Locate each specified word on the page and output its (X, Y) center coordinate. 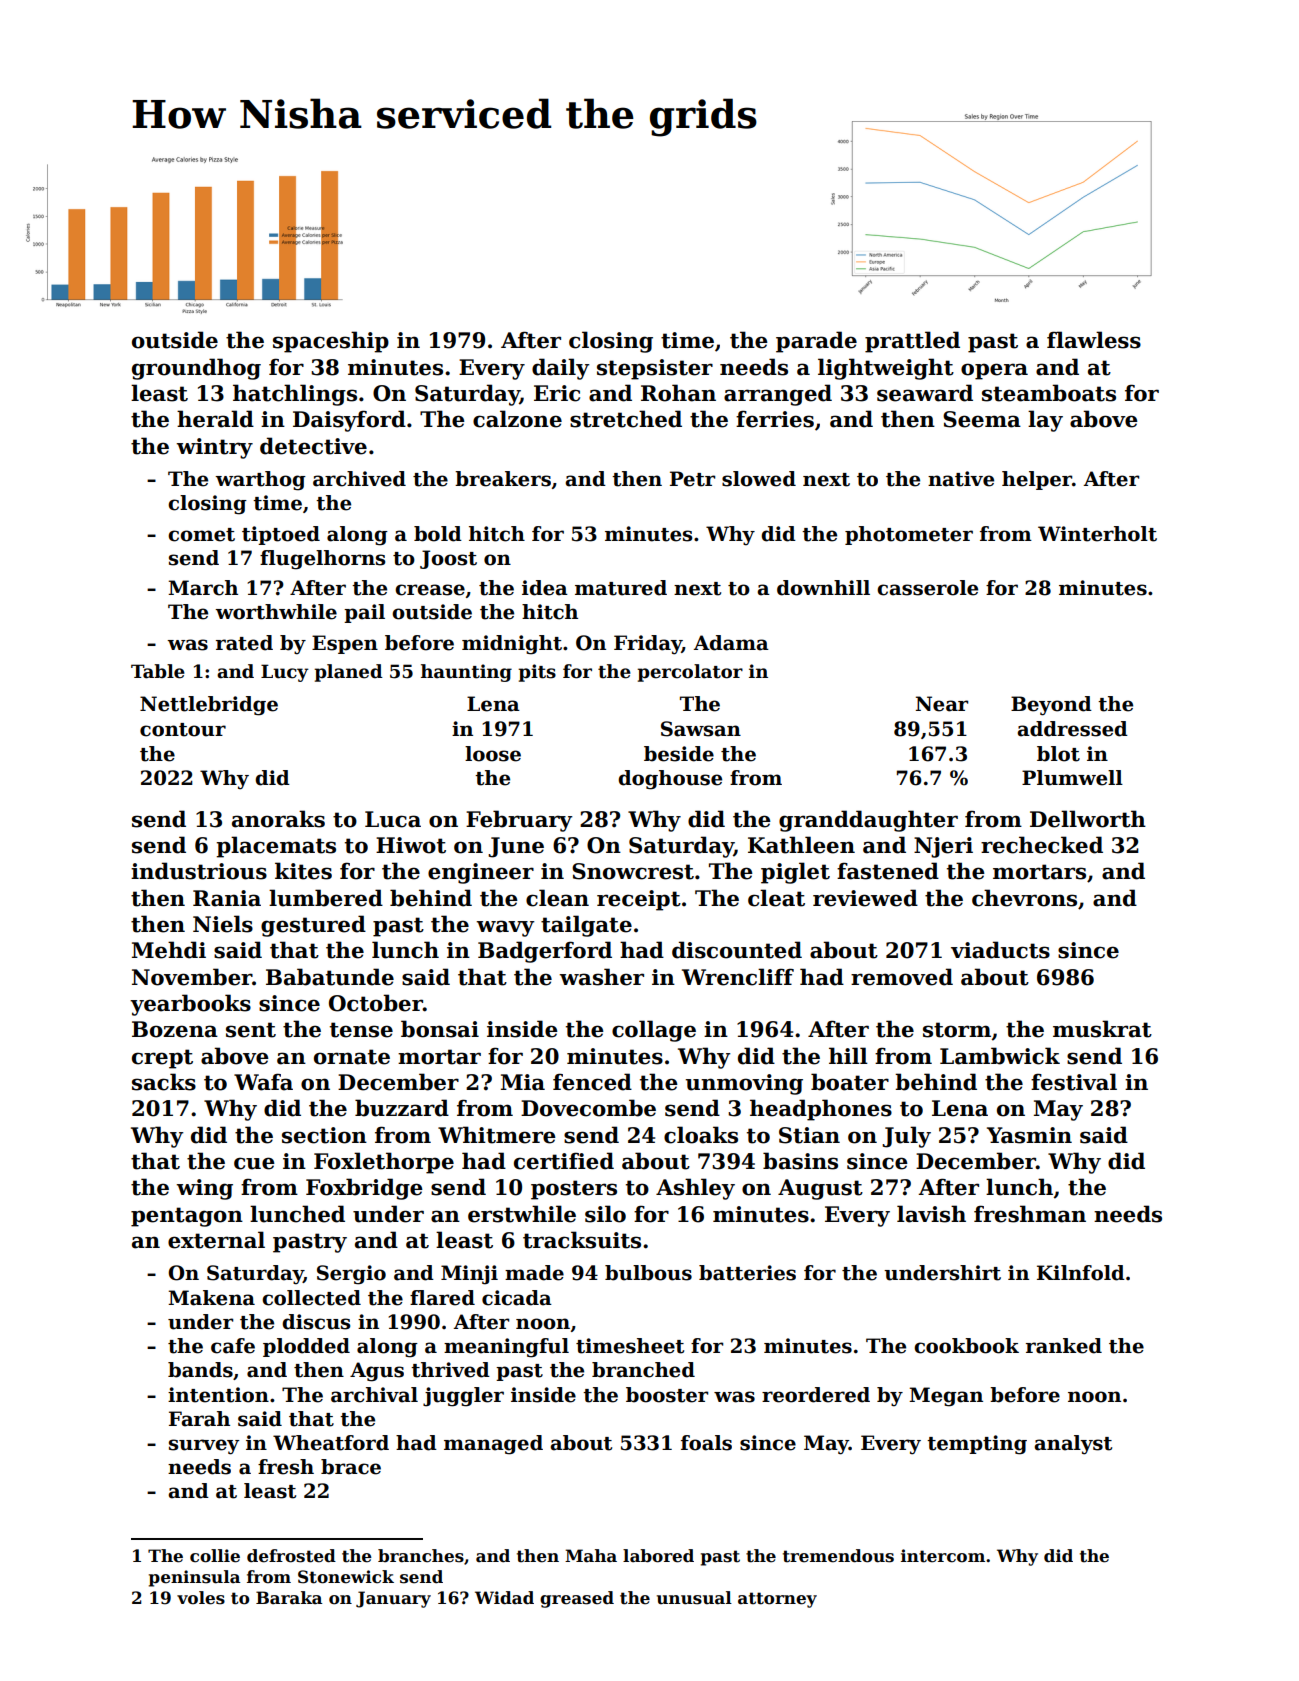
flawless (1094, 340)
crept (162, 1059)
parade (816, 342)
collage (654, 1031)
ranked (1064, 1346)
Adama (731, 643)
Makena (211, 1298)
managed (493, 1445)
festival (1074, 1082)
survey (204, 1447)
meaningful (506, 1348)
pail (364, 613)
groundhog (196, 369)
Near (942, 704)
